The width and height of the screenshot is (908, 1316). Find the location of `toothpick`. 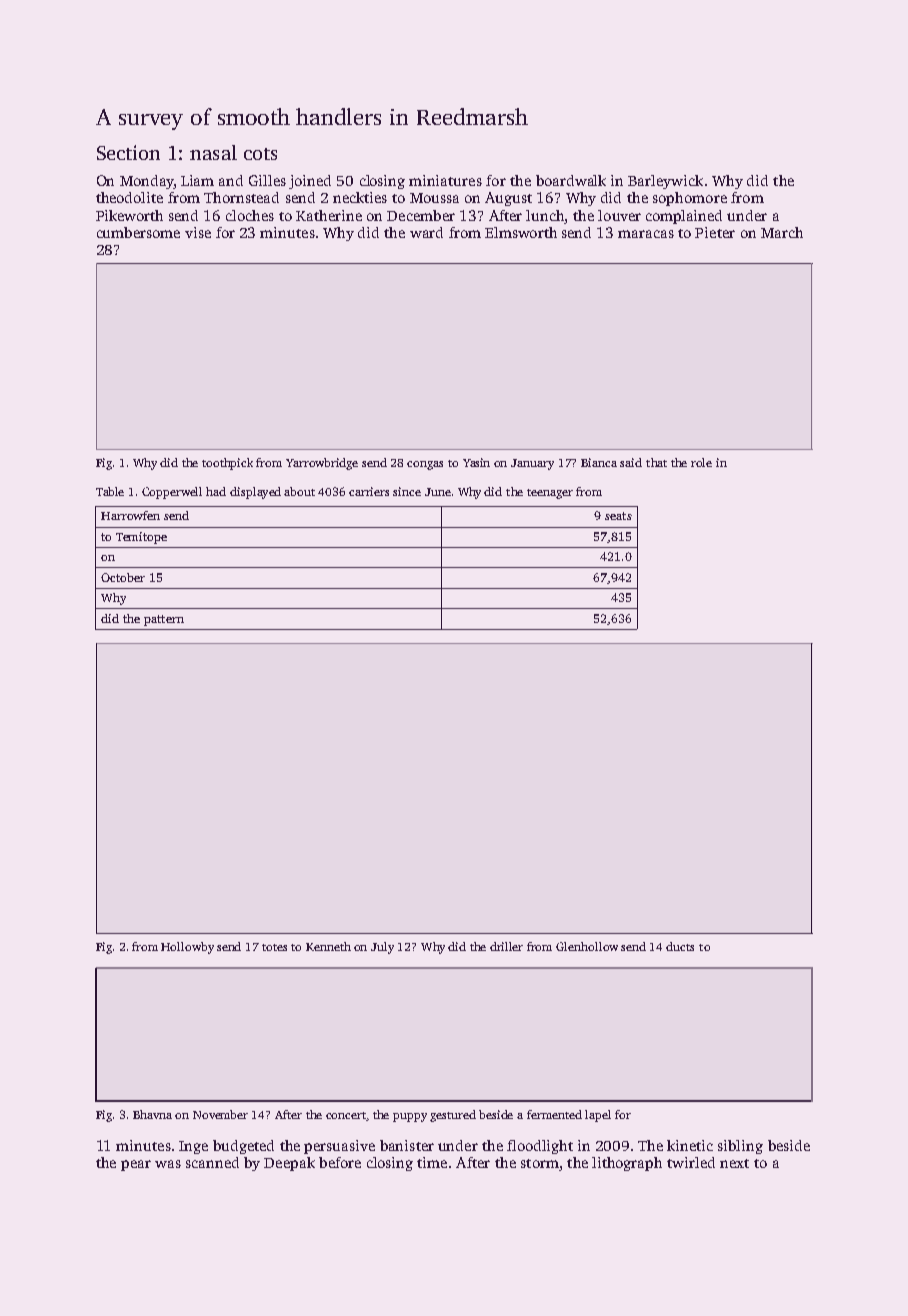

toothpick is located at coordinates (227, 464).
